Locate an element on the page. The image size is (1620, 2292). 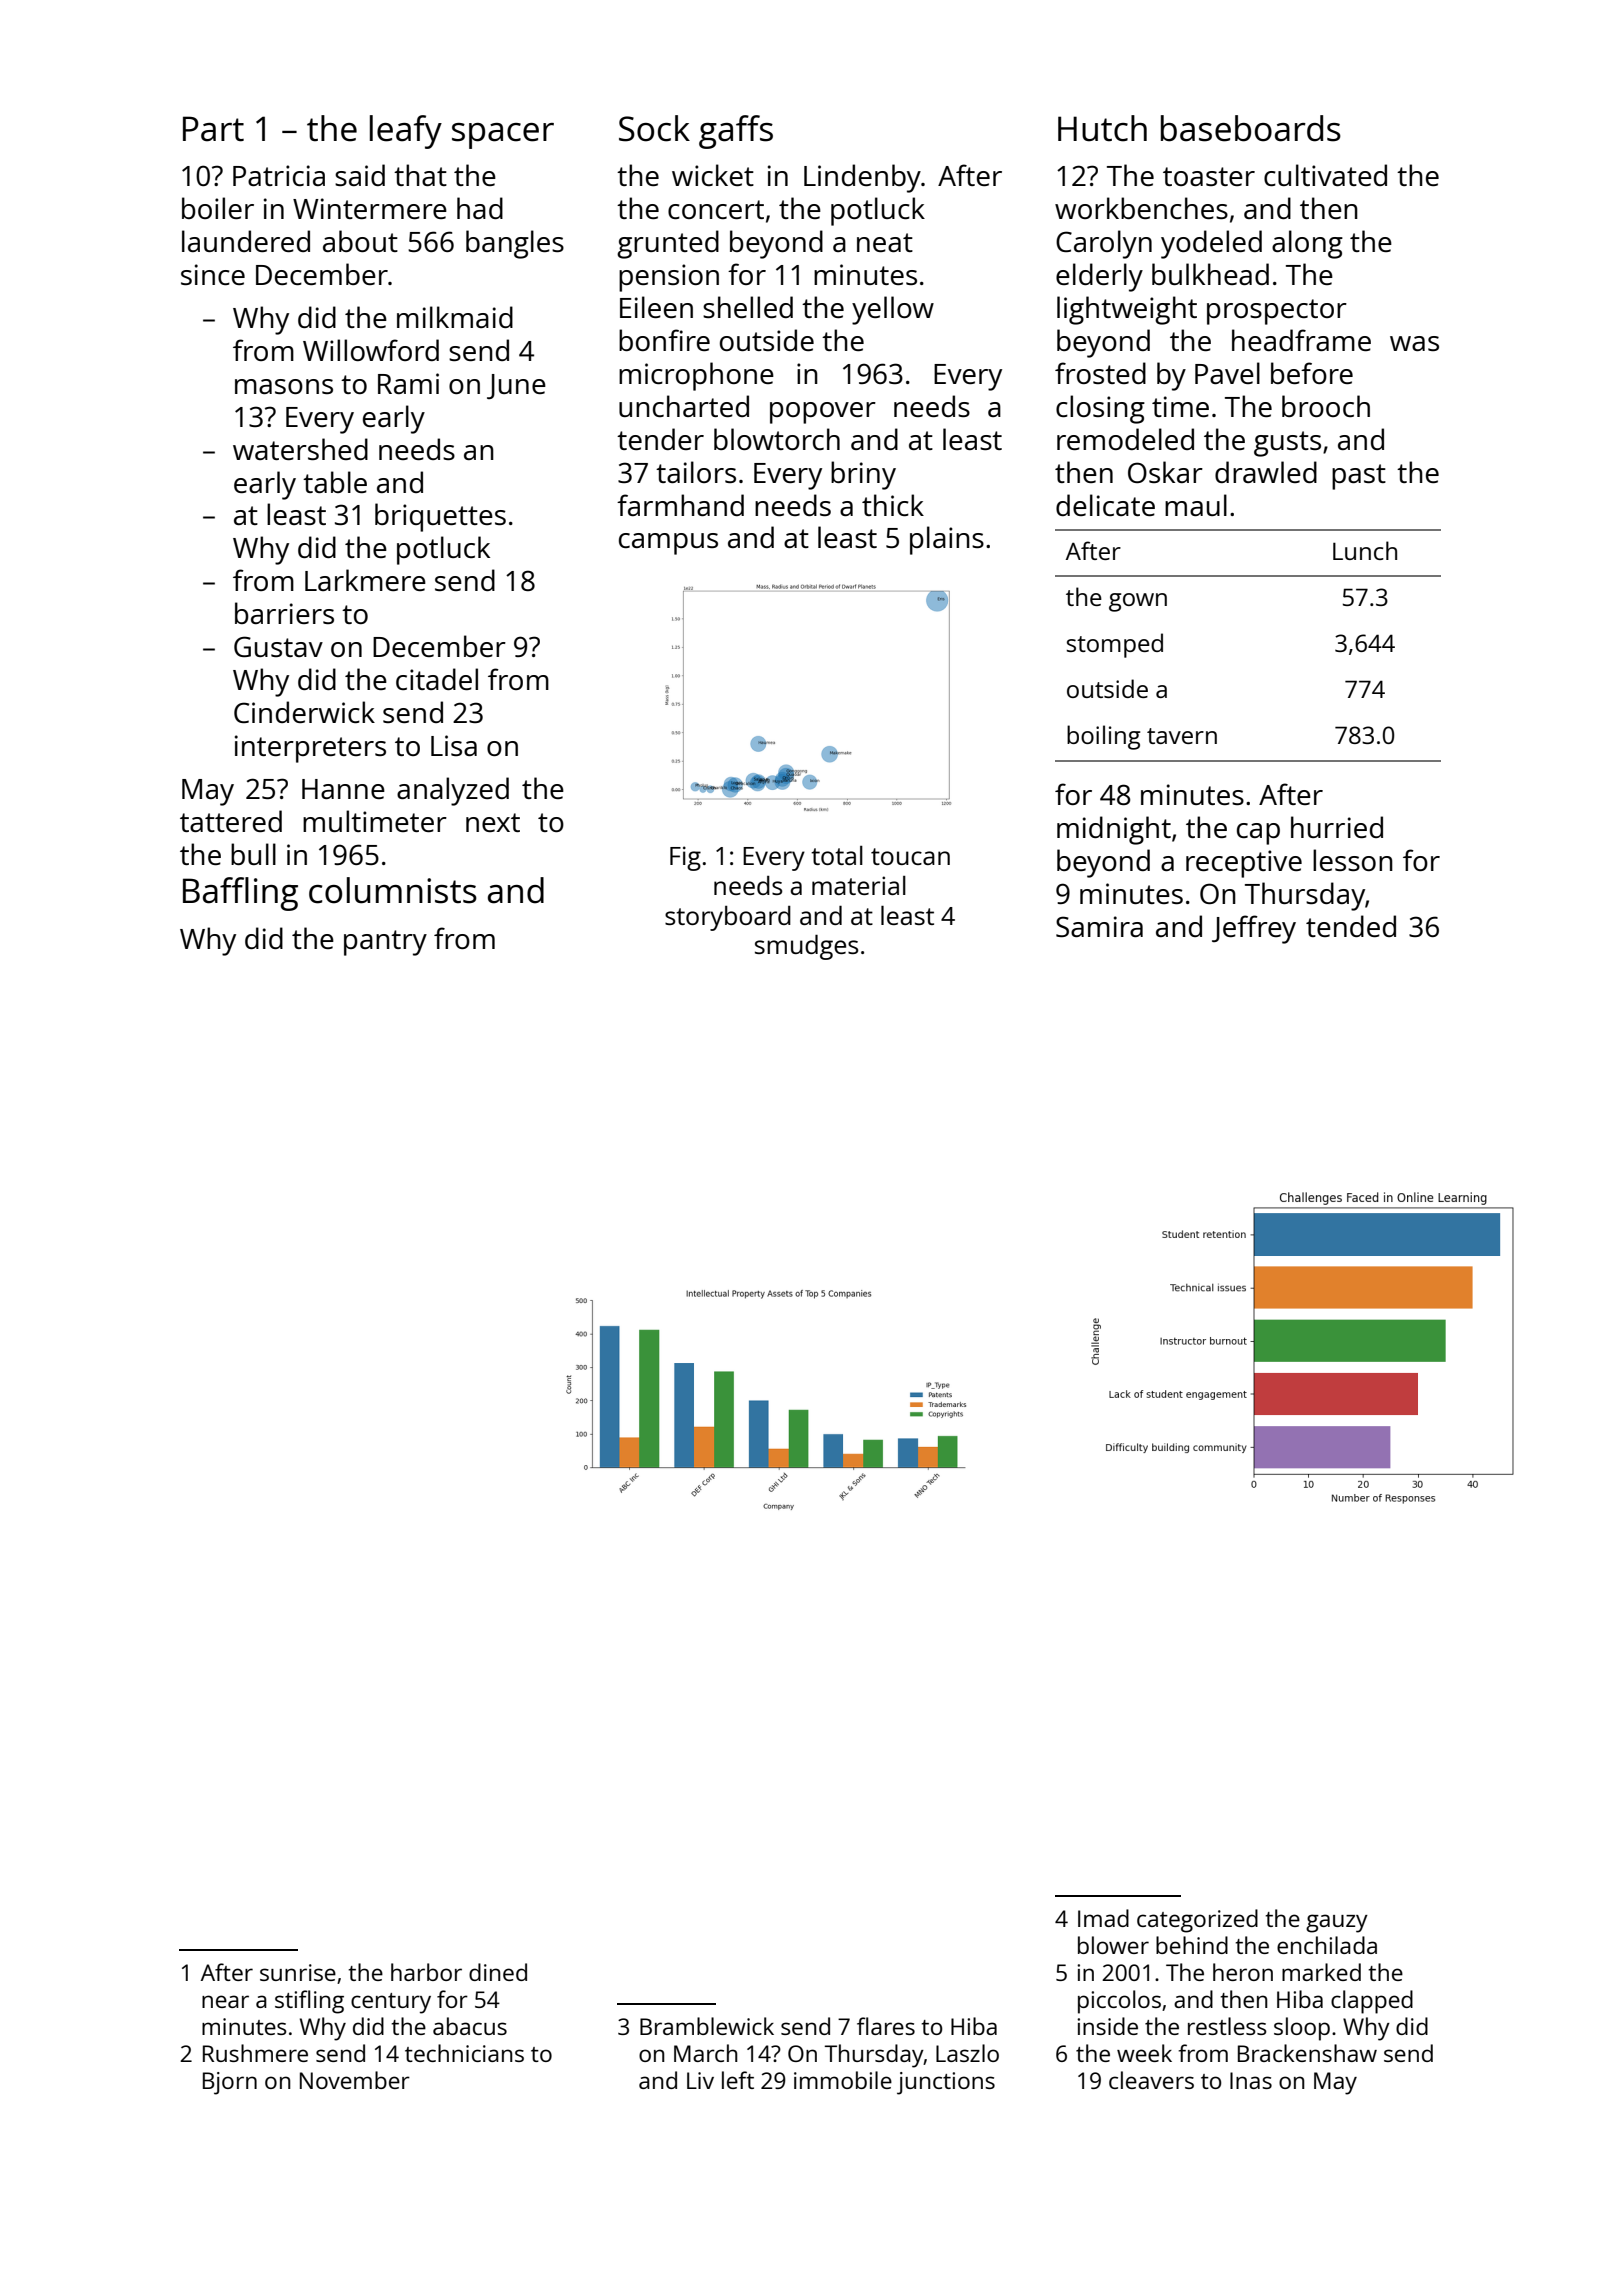
pantry is located at coordinates (385, 943).
